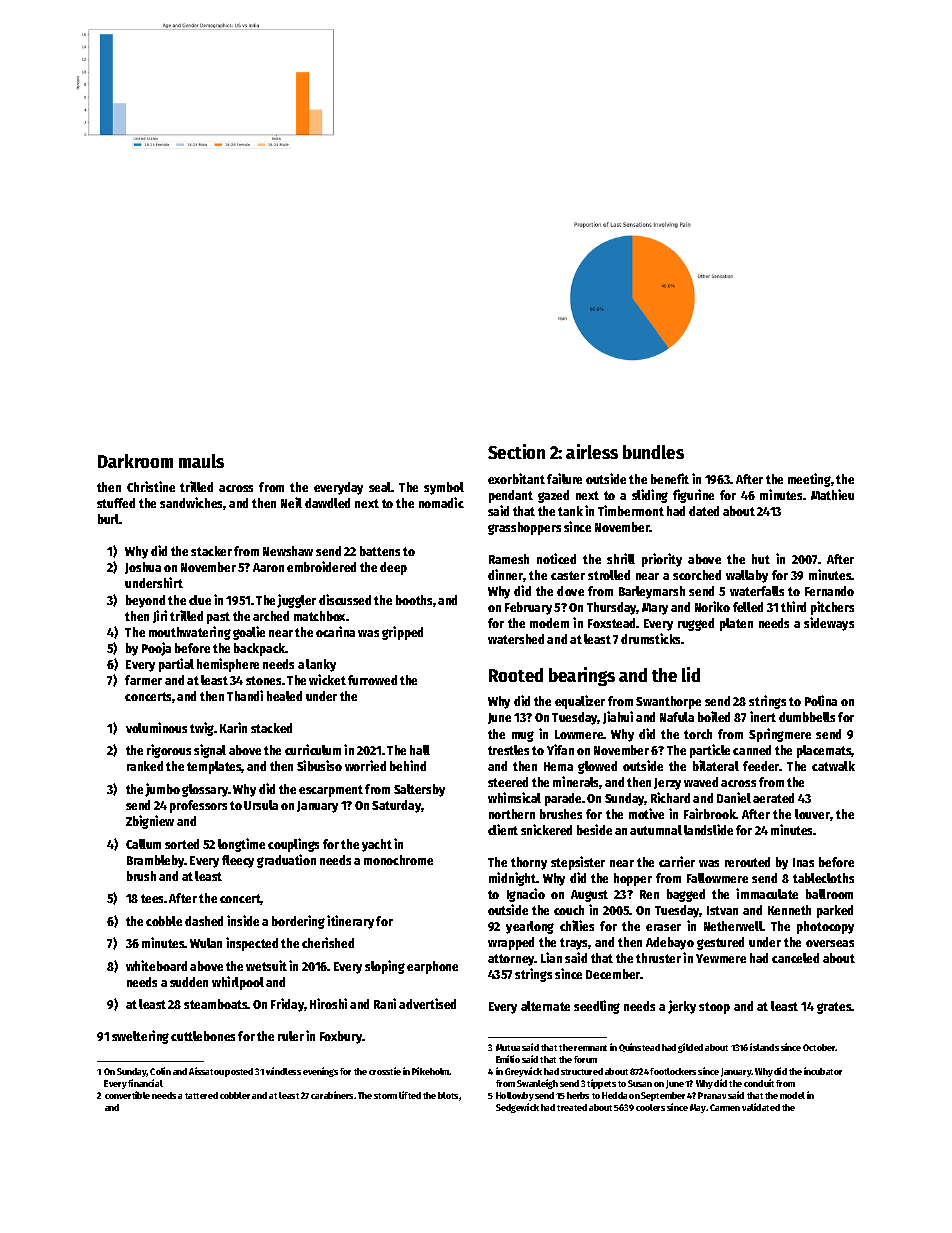  What do you see at coordinates (824, 751) in the screenshot?
I see `placemats` at bounding box center [824, 751].
